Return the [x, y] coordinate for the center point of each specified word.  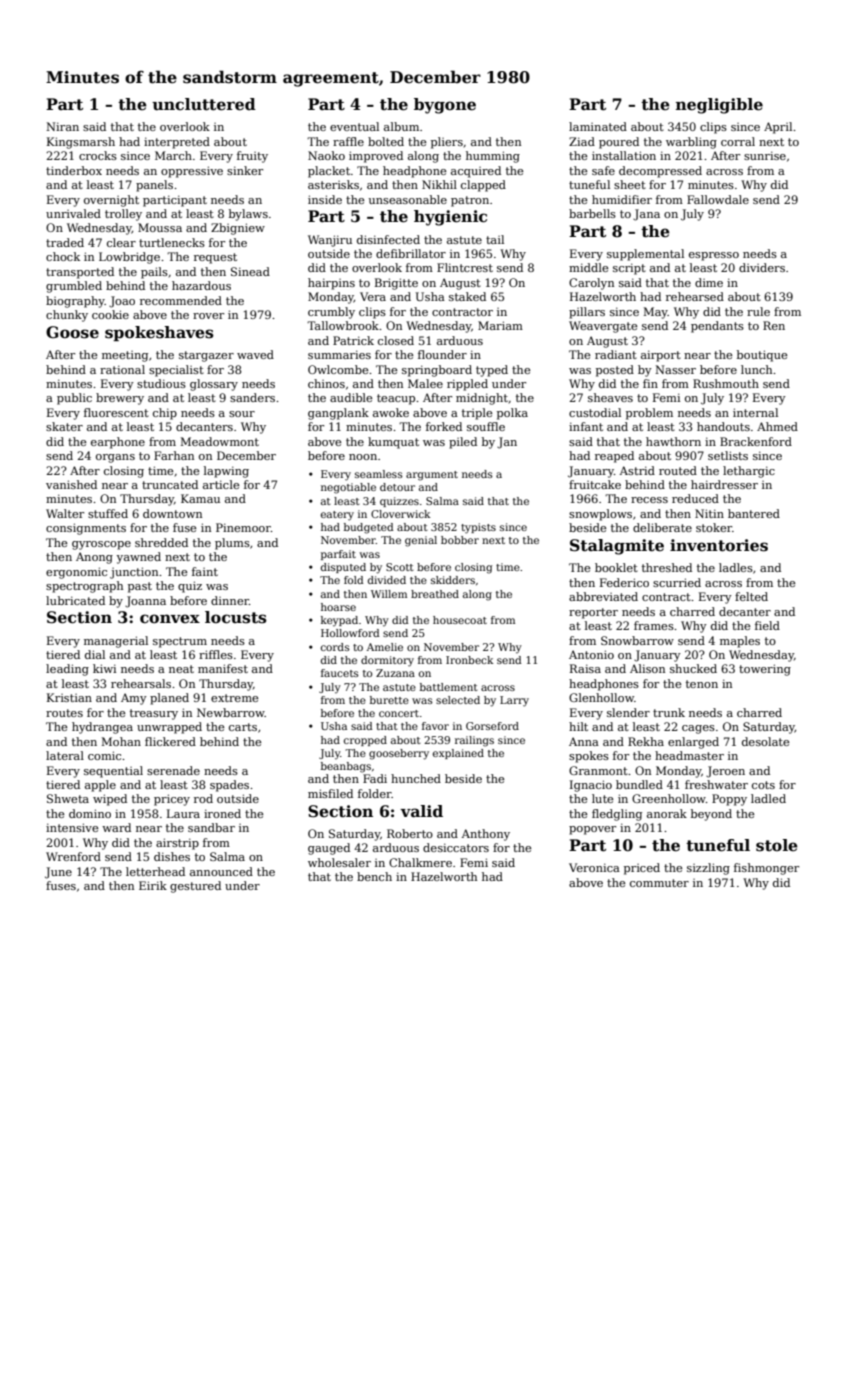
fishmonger [766, 869]
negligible [719, 106]
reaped [614, 457]
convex [170, 619]
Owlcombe [338, 369]
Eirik [153, 885]
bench [374, 876]
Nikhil [439, 184]
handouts [723, 426]
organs [115, 458]
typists [478, 528]
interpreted [177, 143]
